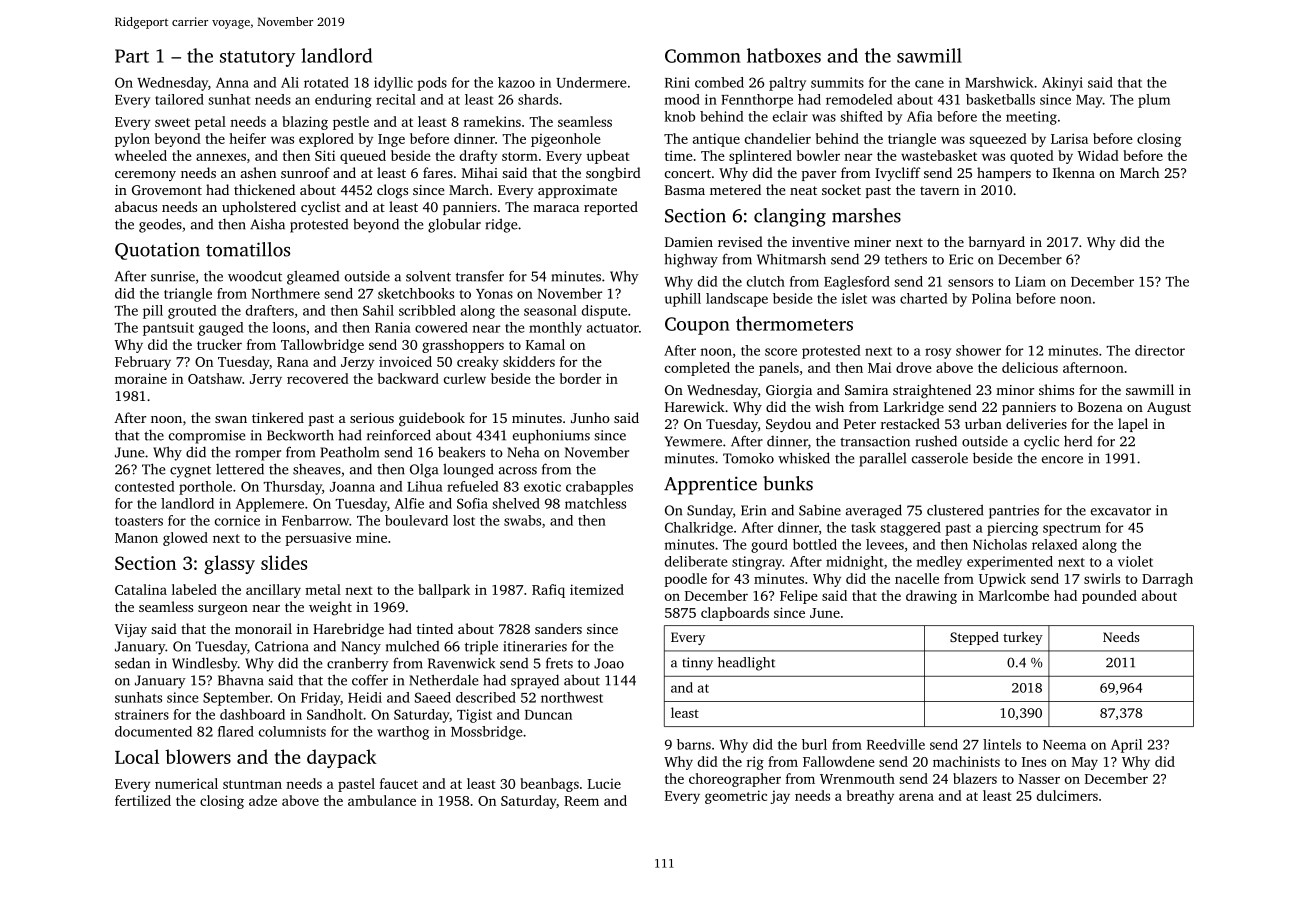  I want to click on triple, so click(481, 647).
